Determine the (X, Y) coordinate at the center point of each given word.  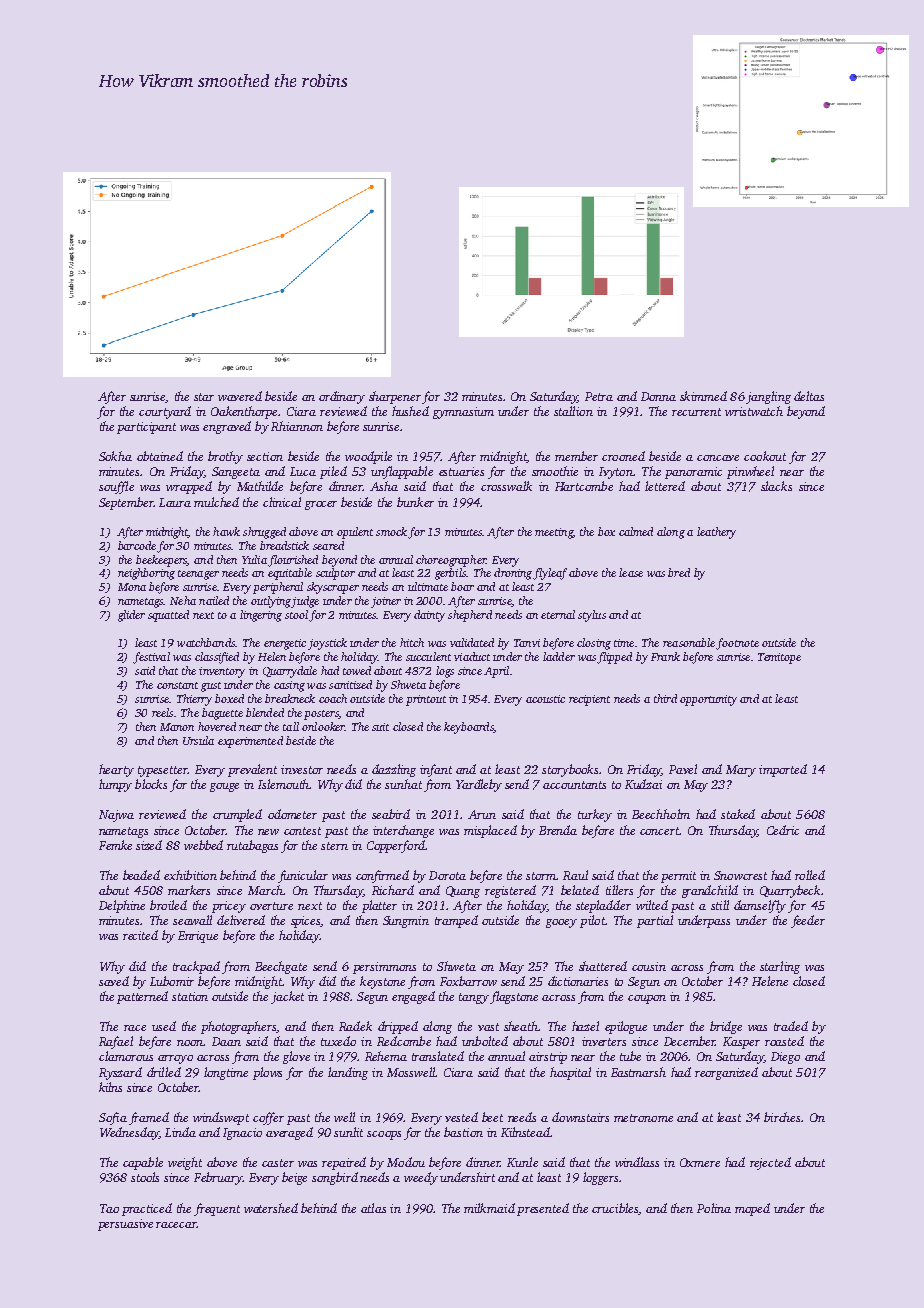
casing (289, 686)
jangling (768, 397)
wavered (240, 396)
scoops (384, 1135)
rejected (770, 1163)
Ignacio (242, 1134)
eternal (558, 614)
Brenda (558, 830)
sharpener (395, 397)
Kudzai (643, 784)
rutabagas (252, 846)
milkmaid (489, 1208)
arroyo (175, 1059)
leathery (716, 533)
